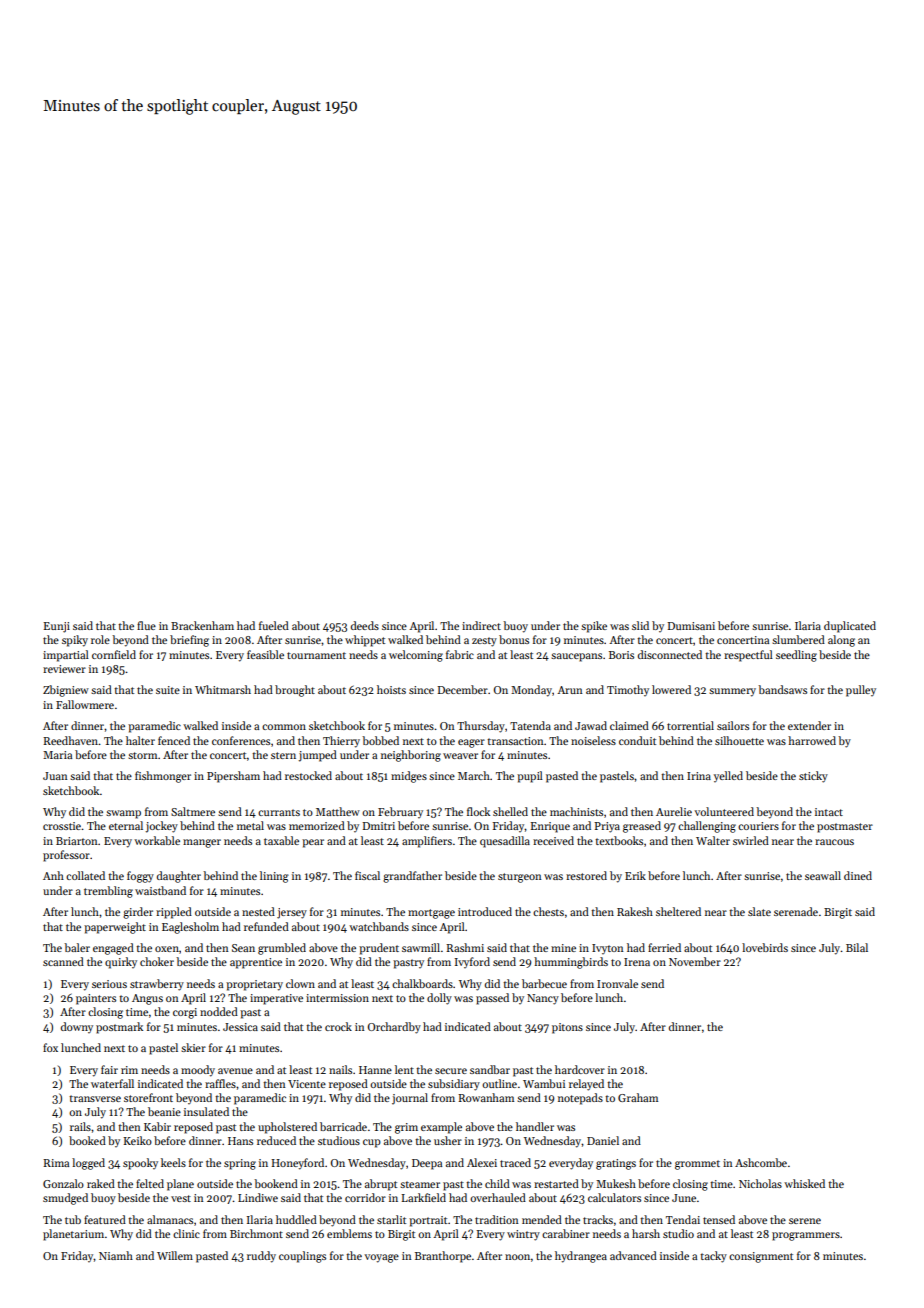 The height and width of the screenshot is (1308, 924). I want to click on Zbigniew, so click(66, 691).
